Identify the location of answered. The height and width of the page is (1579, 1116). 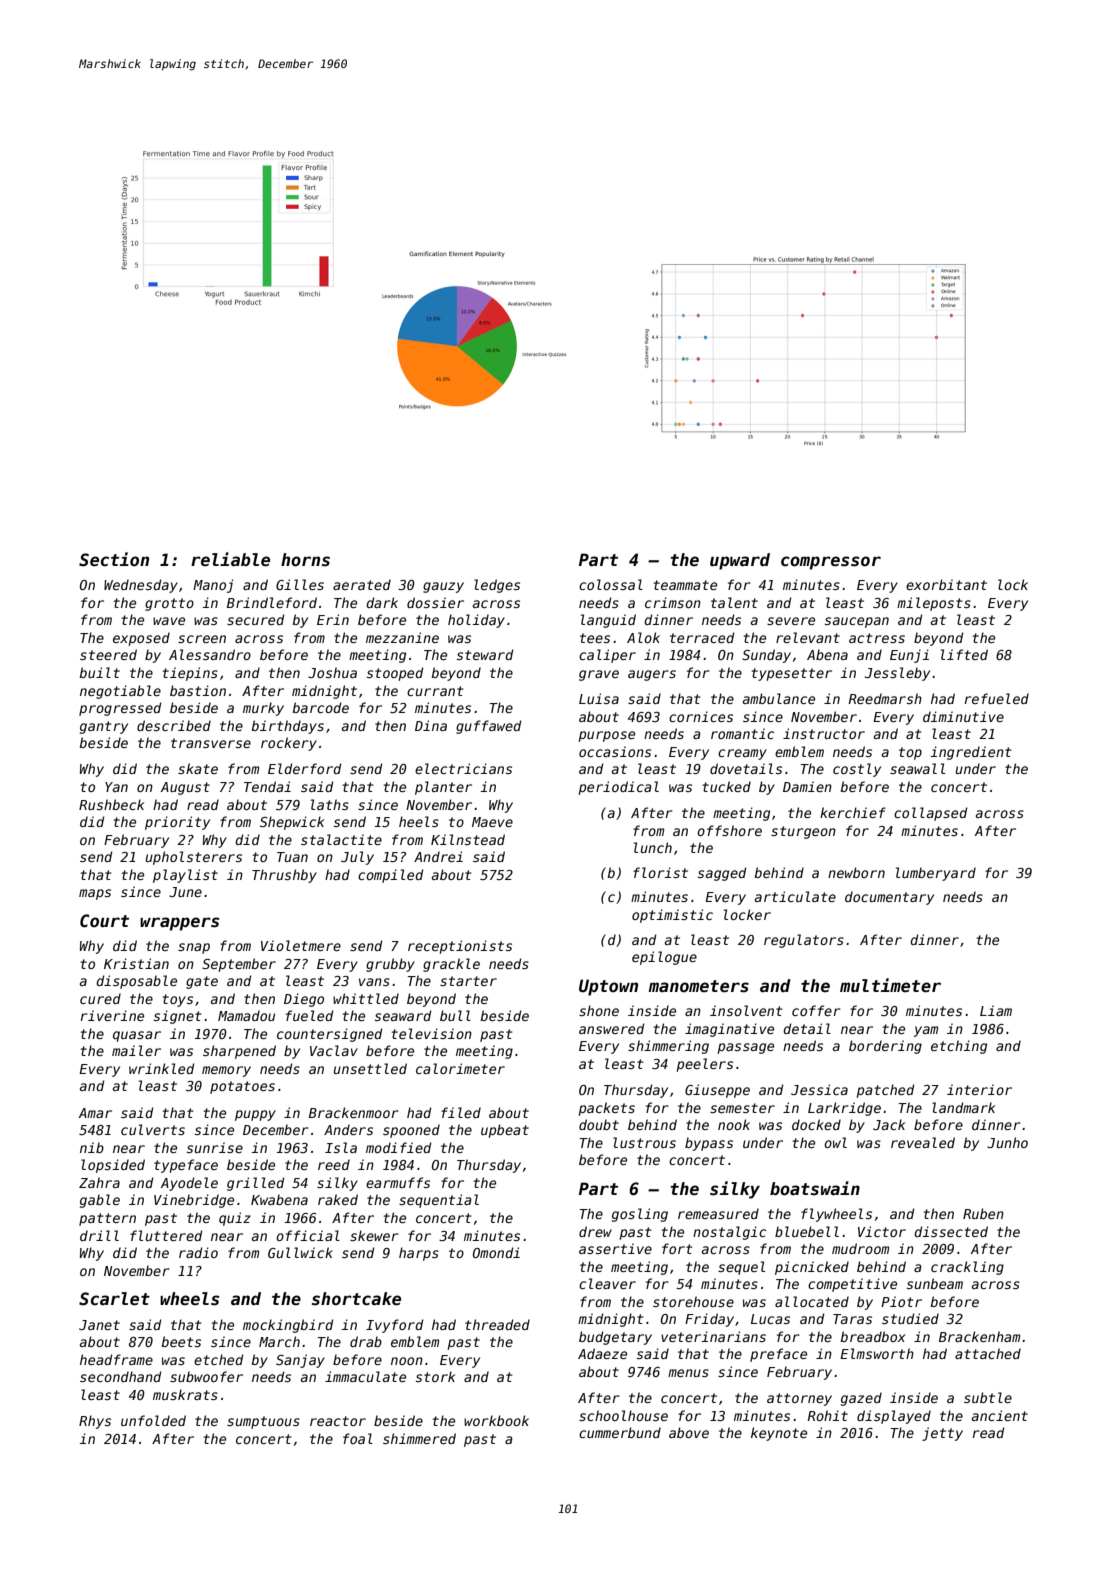
(611, 1028).
